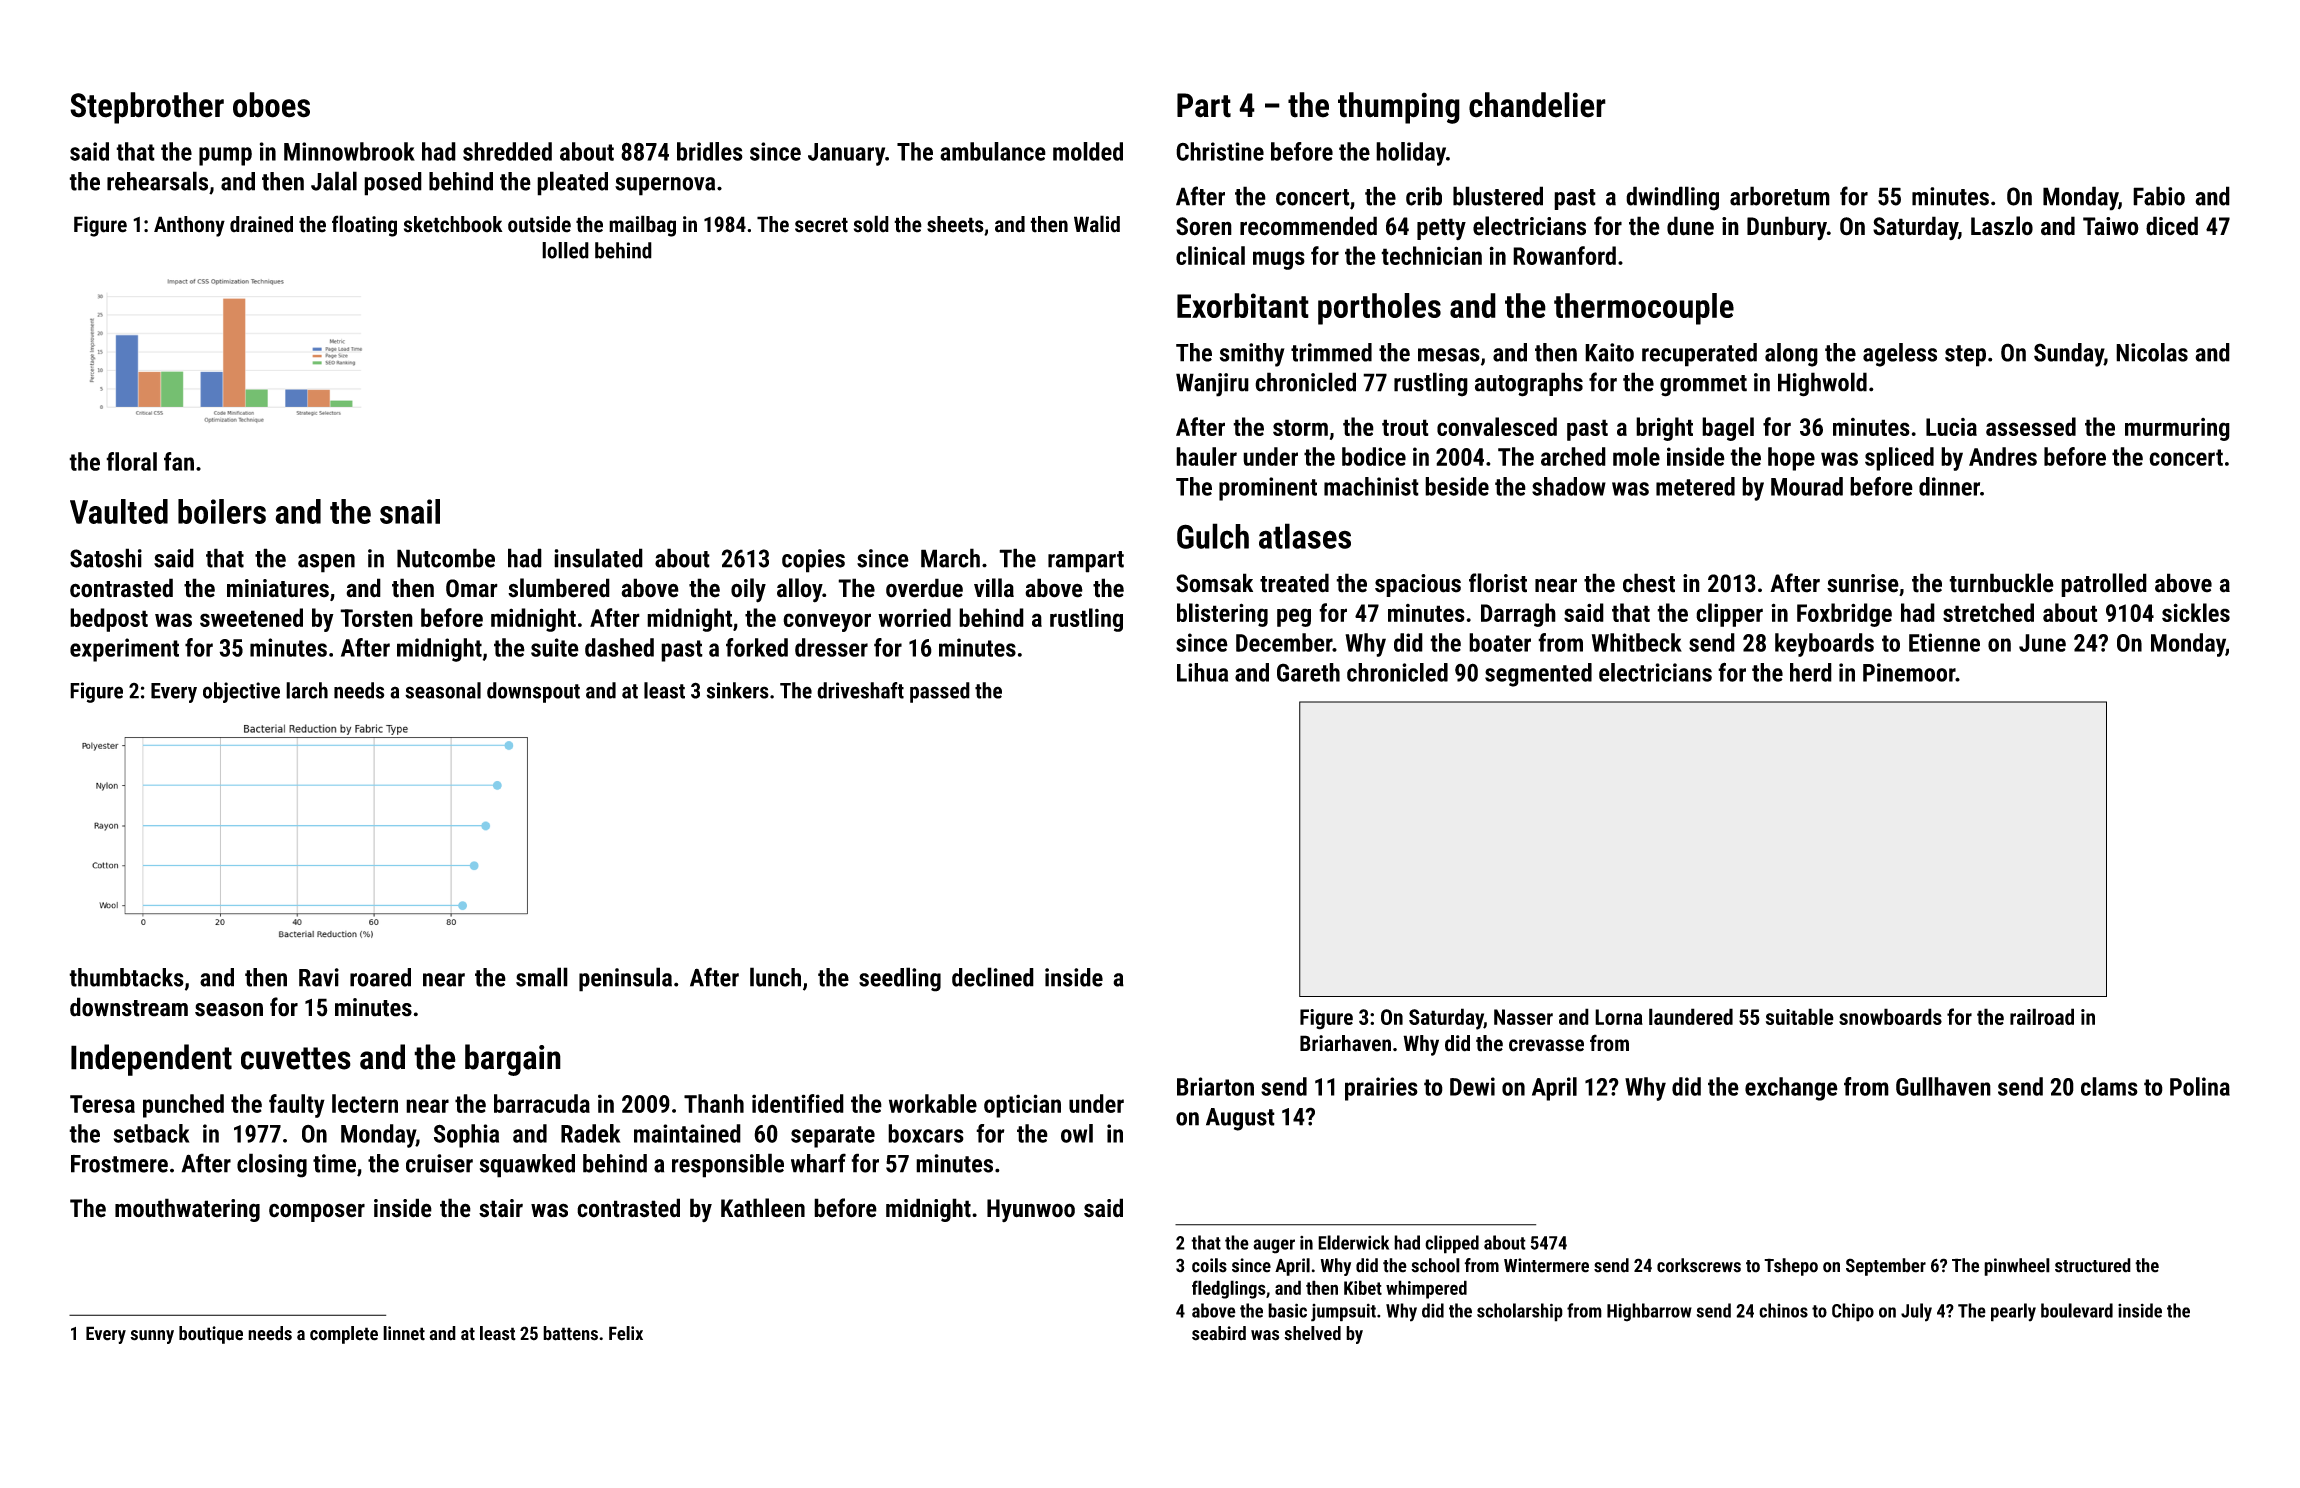 The height and width of the page is (1488, 2300). Describe the element at coordinates (2042, 1016) in the page. I see `railroad` at that location.
